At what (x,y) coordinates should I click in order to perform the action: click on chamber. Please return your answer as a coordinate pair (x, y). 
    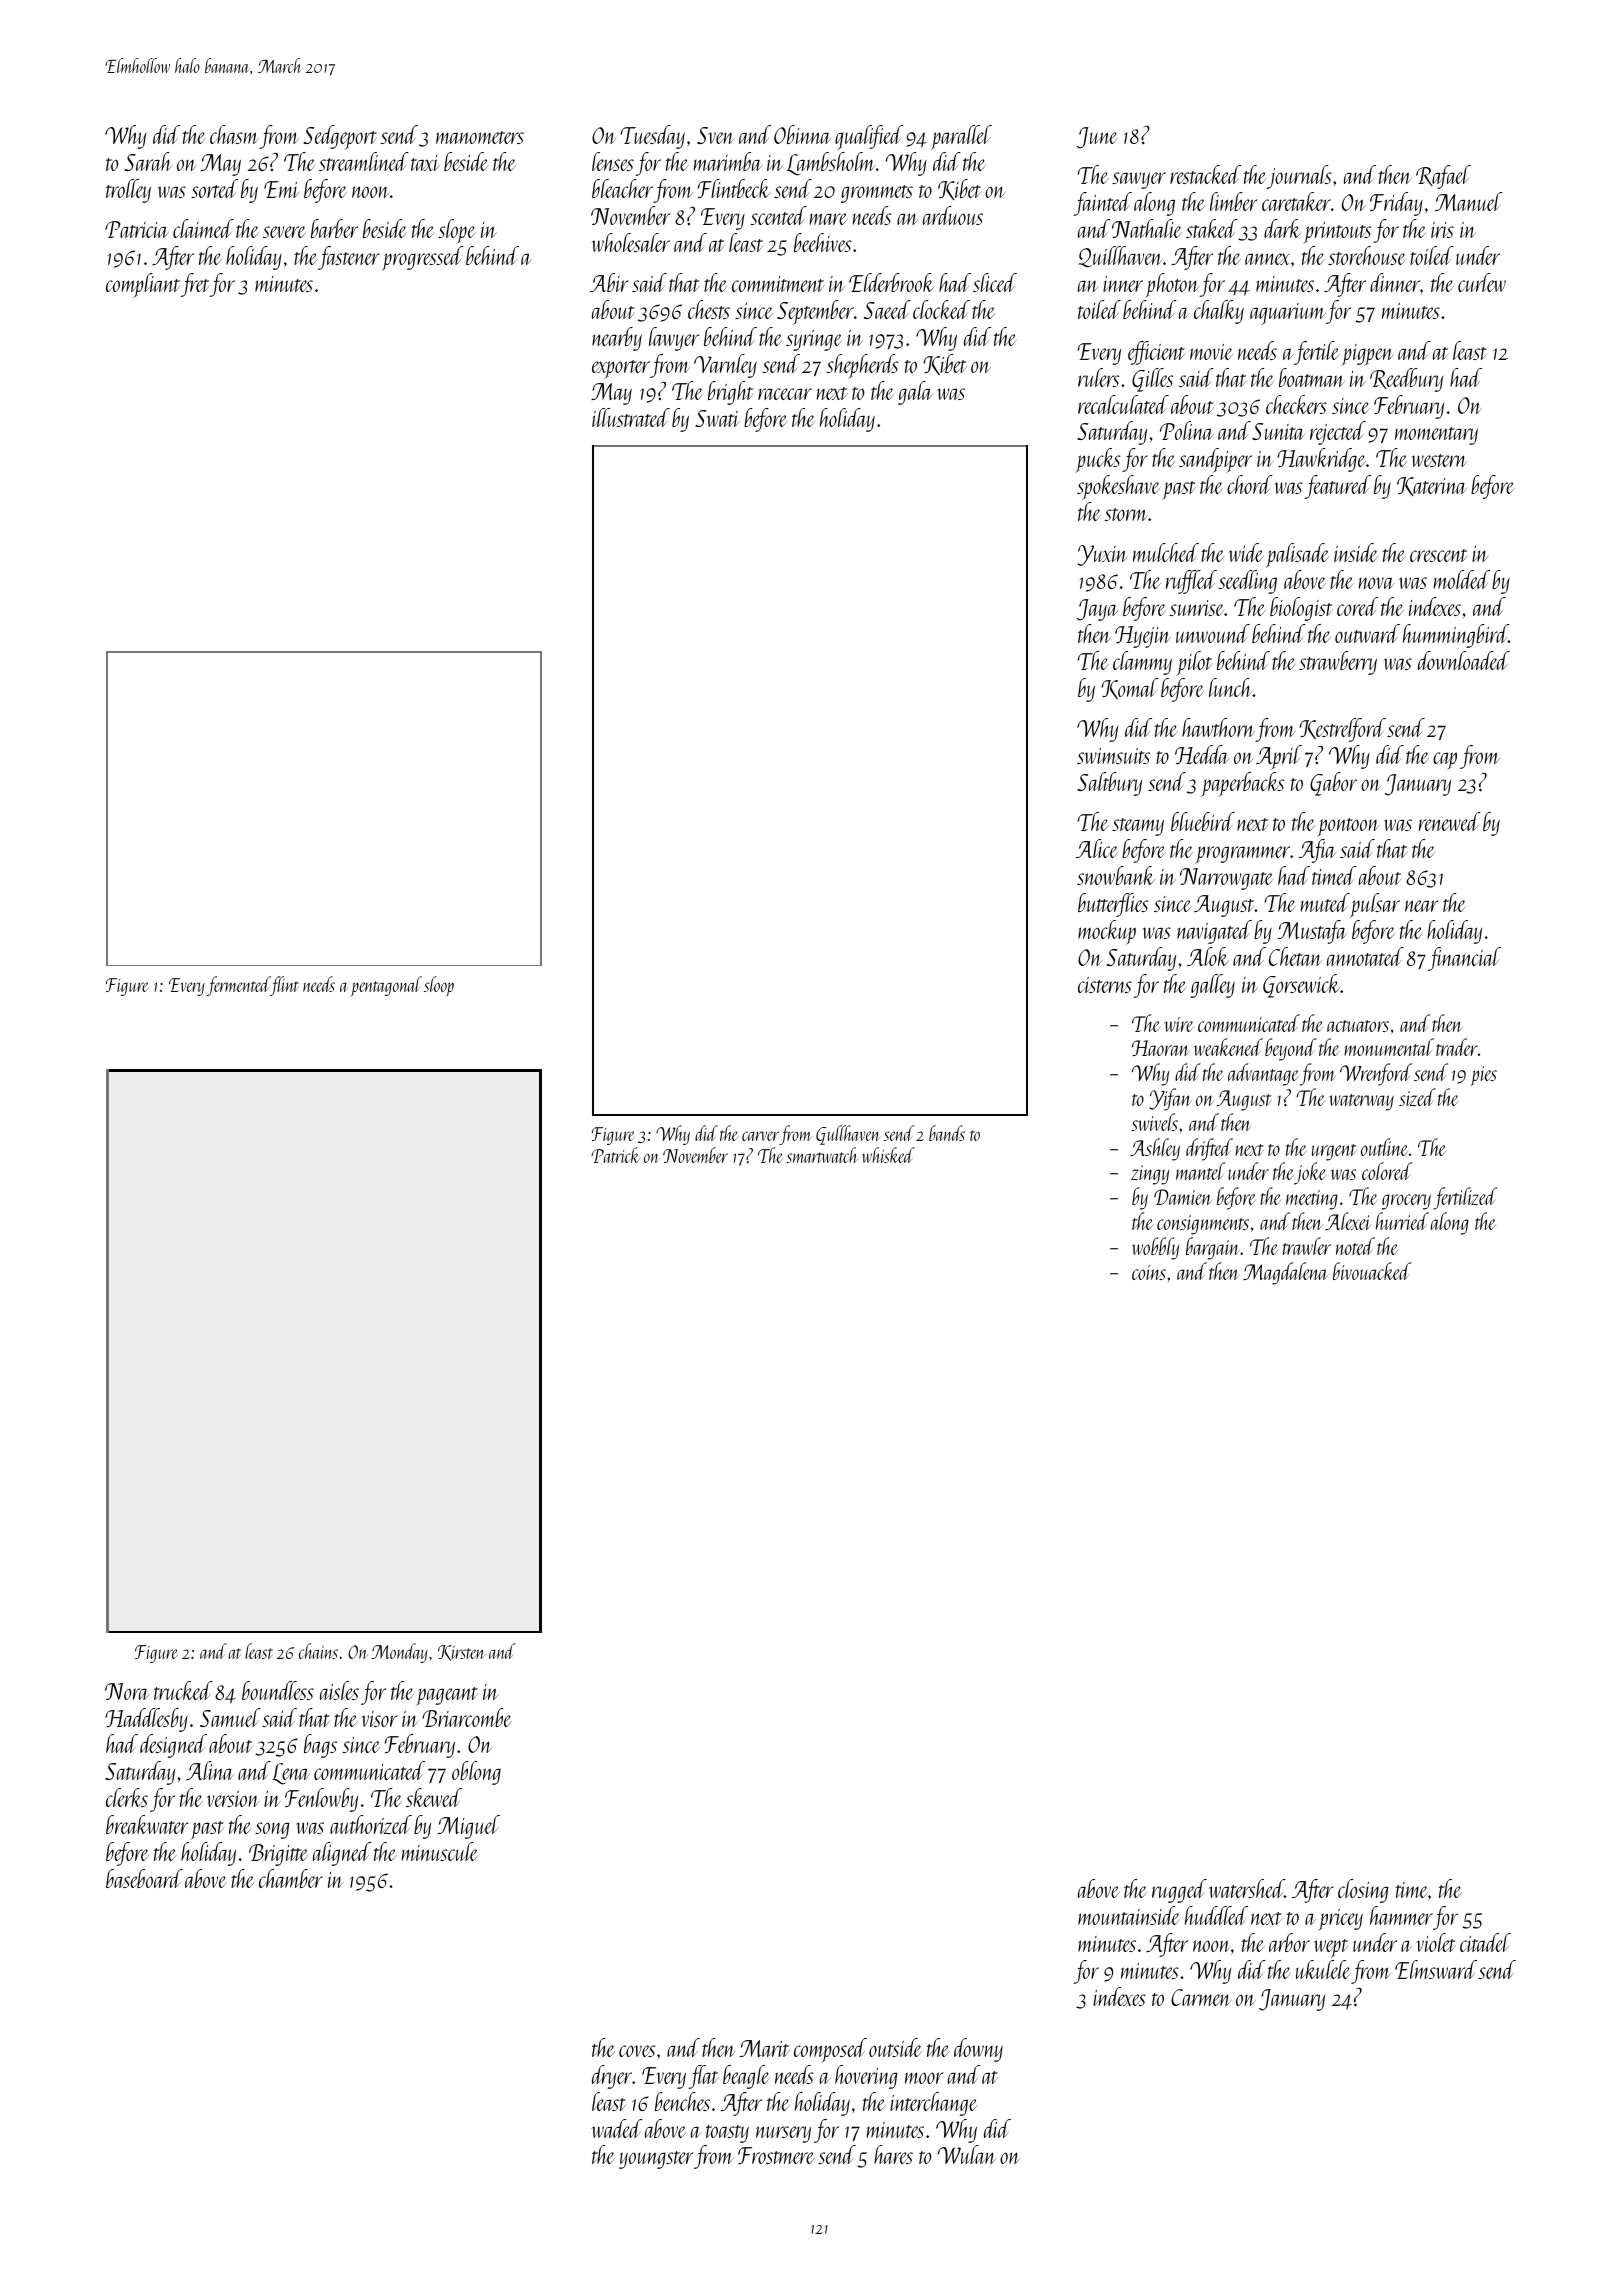
    Looking at the image, I should click on (291, 1878).
